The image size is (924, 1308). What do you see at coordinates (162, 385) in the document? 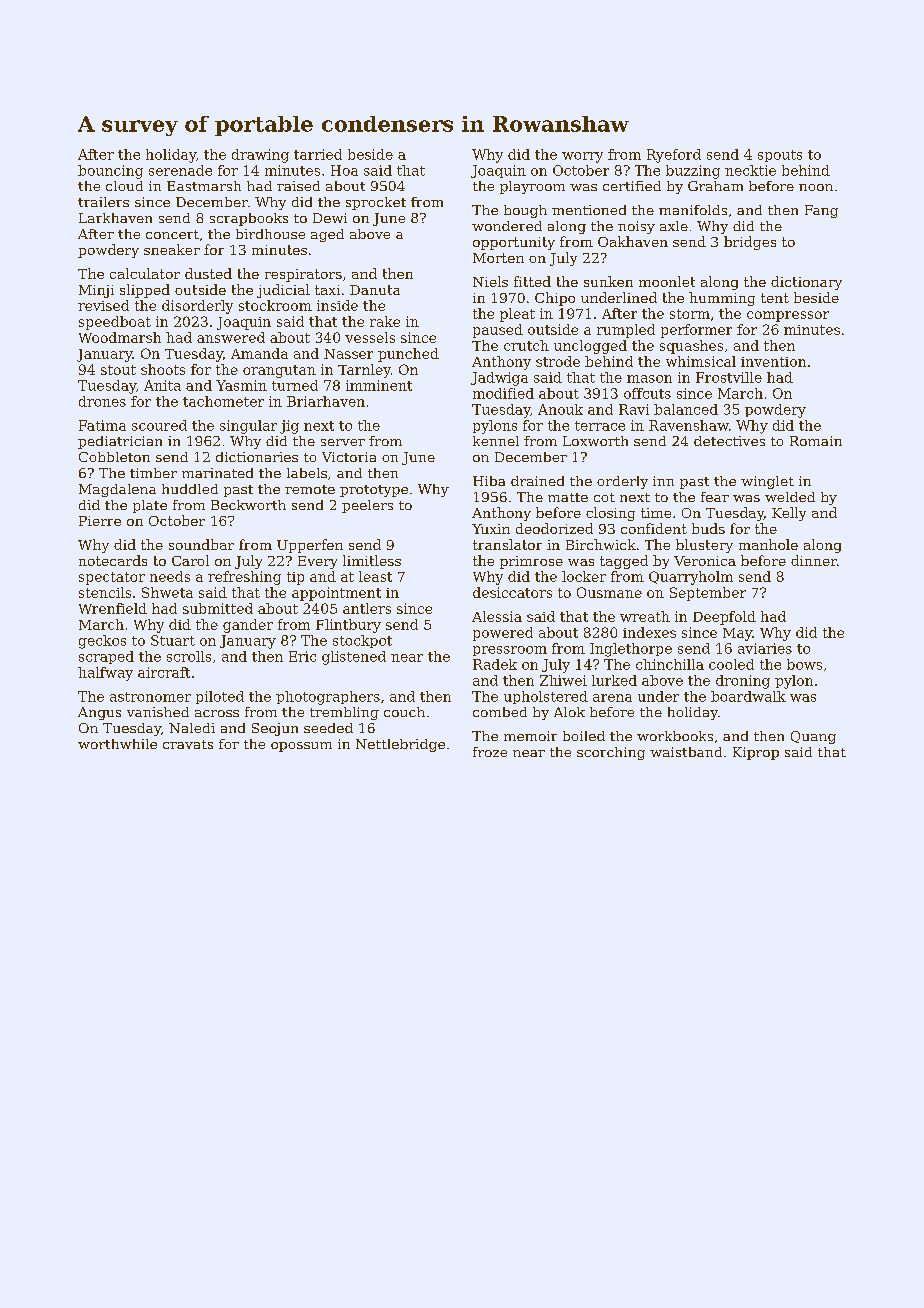
I see `Anita` at bounding box center [162, 385].
